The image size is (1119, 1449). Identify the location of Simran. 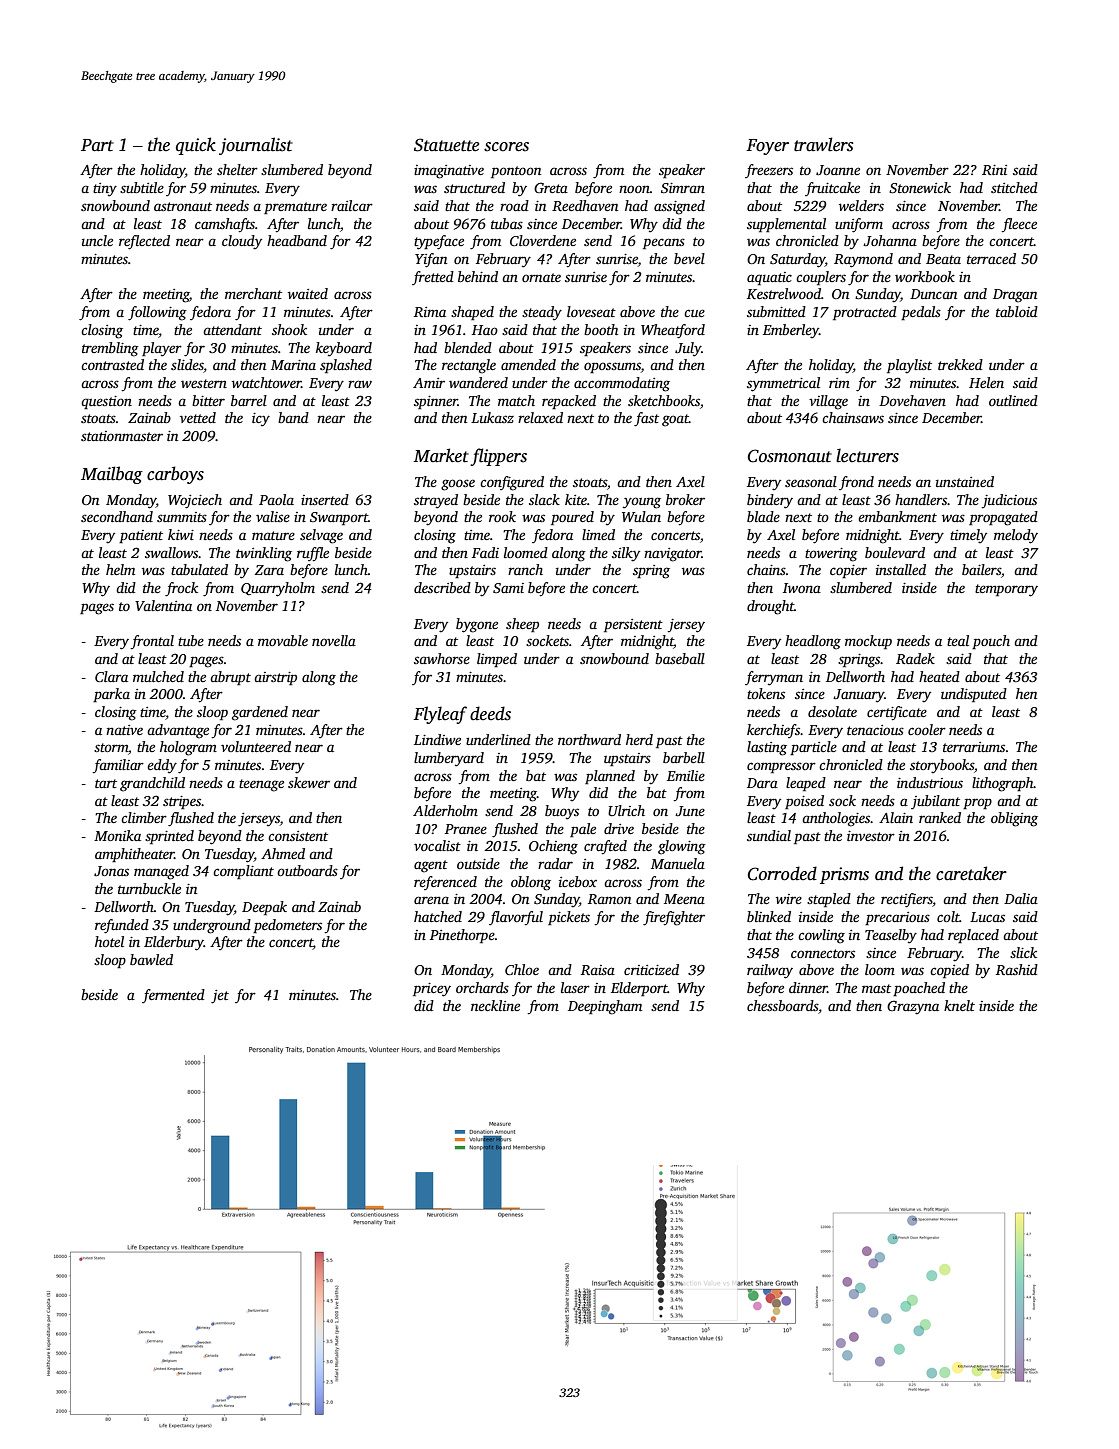
(683, 188).
